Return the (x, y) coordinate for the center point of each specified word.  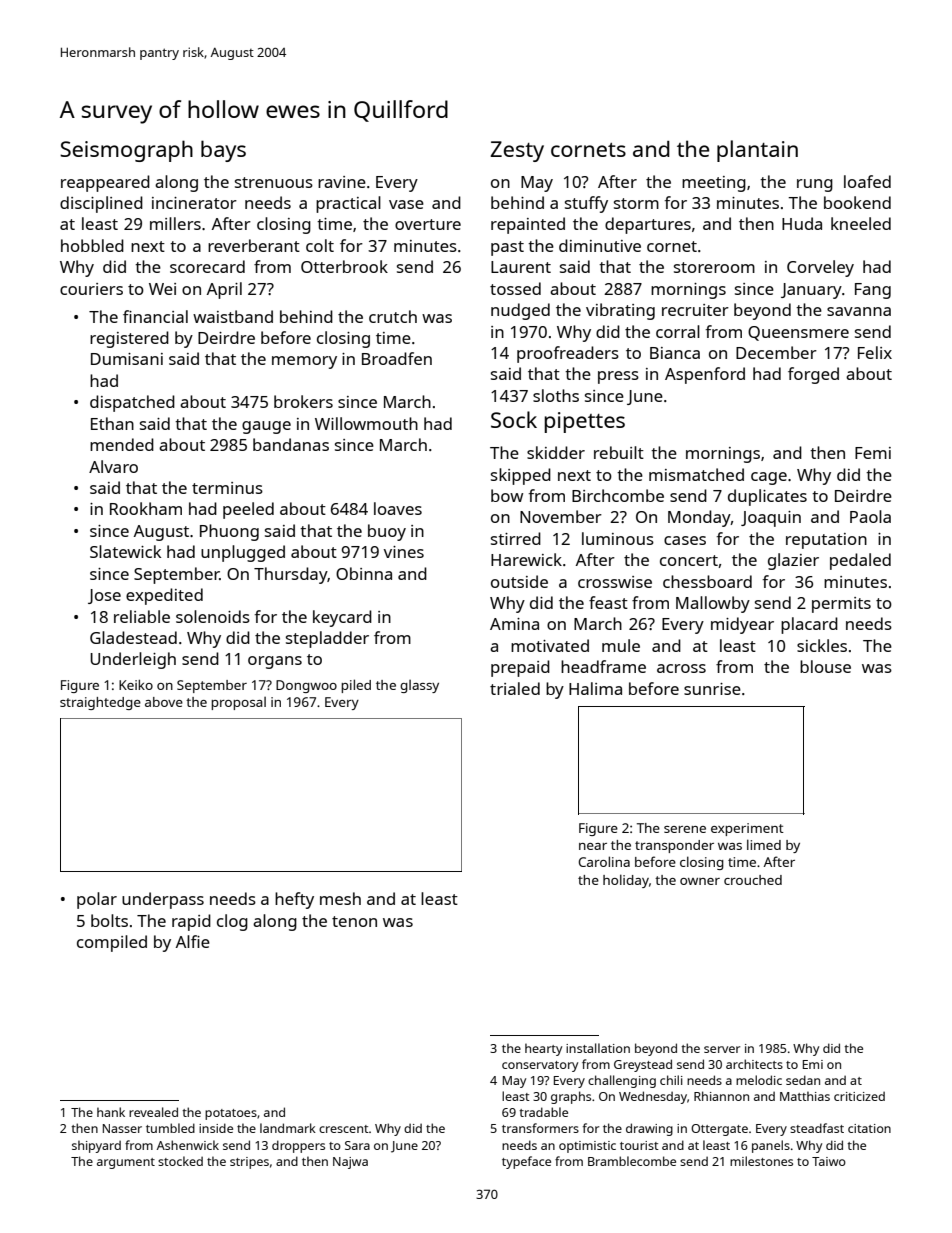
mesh (340, 898)
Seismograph (126, 151)
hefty (294, 900)
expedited (164, 596)
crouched (753, 880)
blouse (825, 666)
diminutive (600, 245)
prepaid (520, 668)
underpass (163, 900)
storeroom (714, 267)
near (593, 846)
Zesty (517, 151)
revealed (153, 1112)
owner (700, 881)
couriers (91, 289)
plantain (757, 151)
